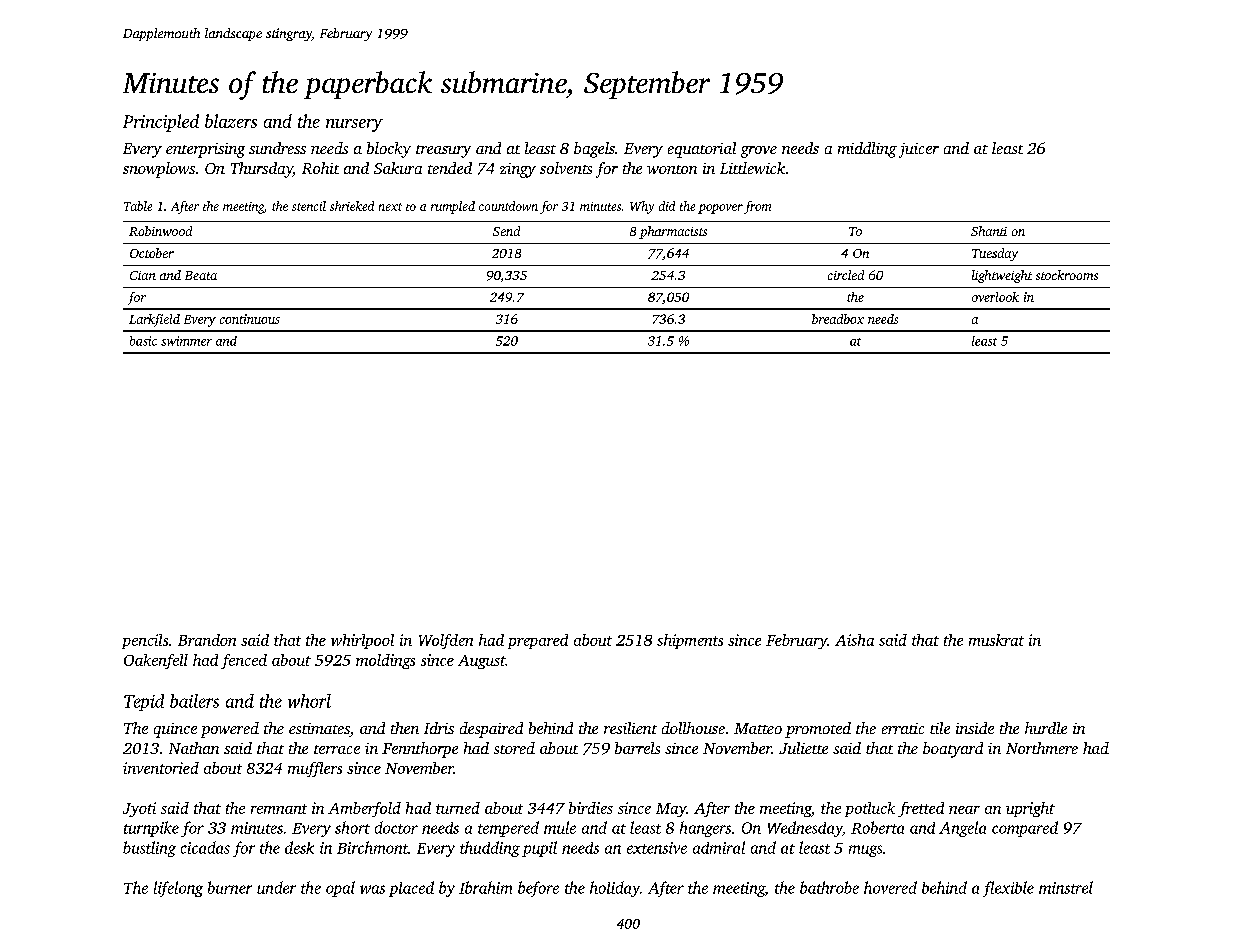 Image resolution: width=1233 pixels, height=952 pixels. I want to click on middling, so click(867, 150).
